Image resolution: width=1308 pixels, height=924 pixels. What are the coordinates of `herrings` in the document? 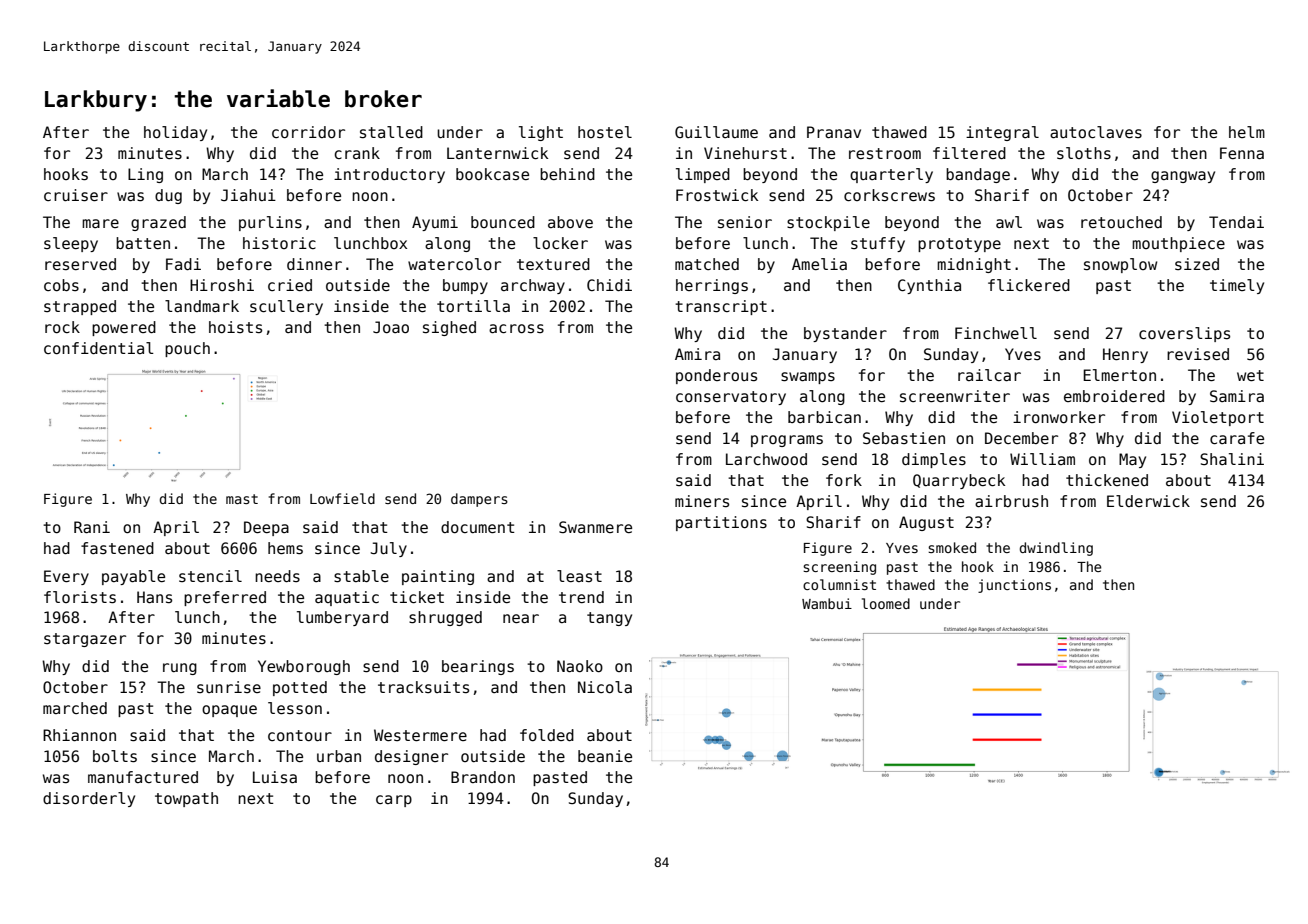 It's located at (712, 286).
